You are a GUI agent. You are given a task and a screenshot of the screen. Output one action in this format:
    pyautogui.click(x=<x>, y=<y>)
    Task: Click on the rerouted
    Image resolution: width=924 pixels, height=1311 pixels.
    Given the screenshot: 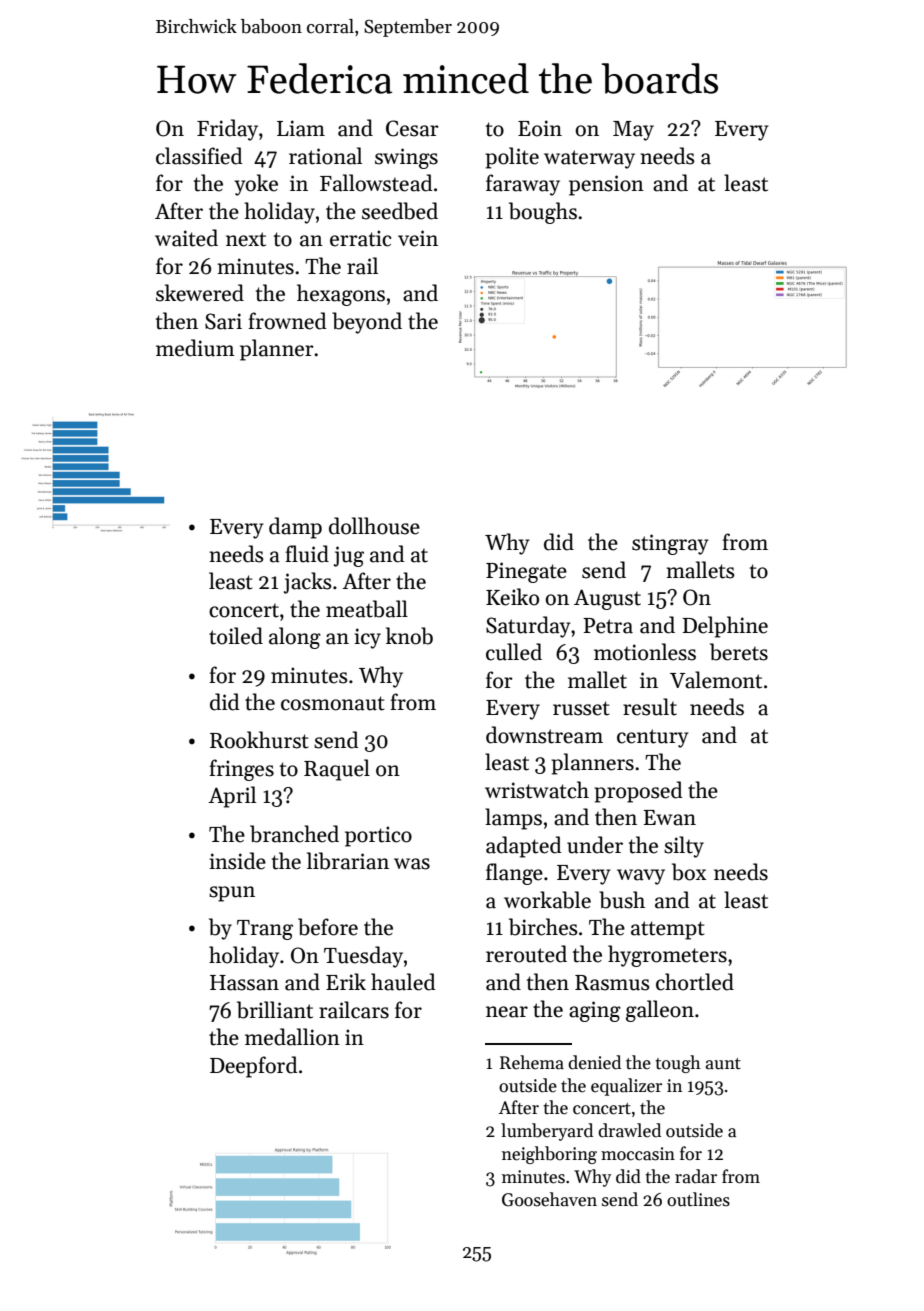 What is the action you would take?
    pyautogui.click(x=526, y=954)
